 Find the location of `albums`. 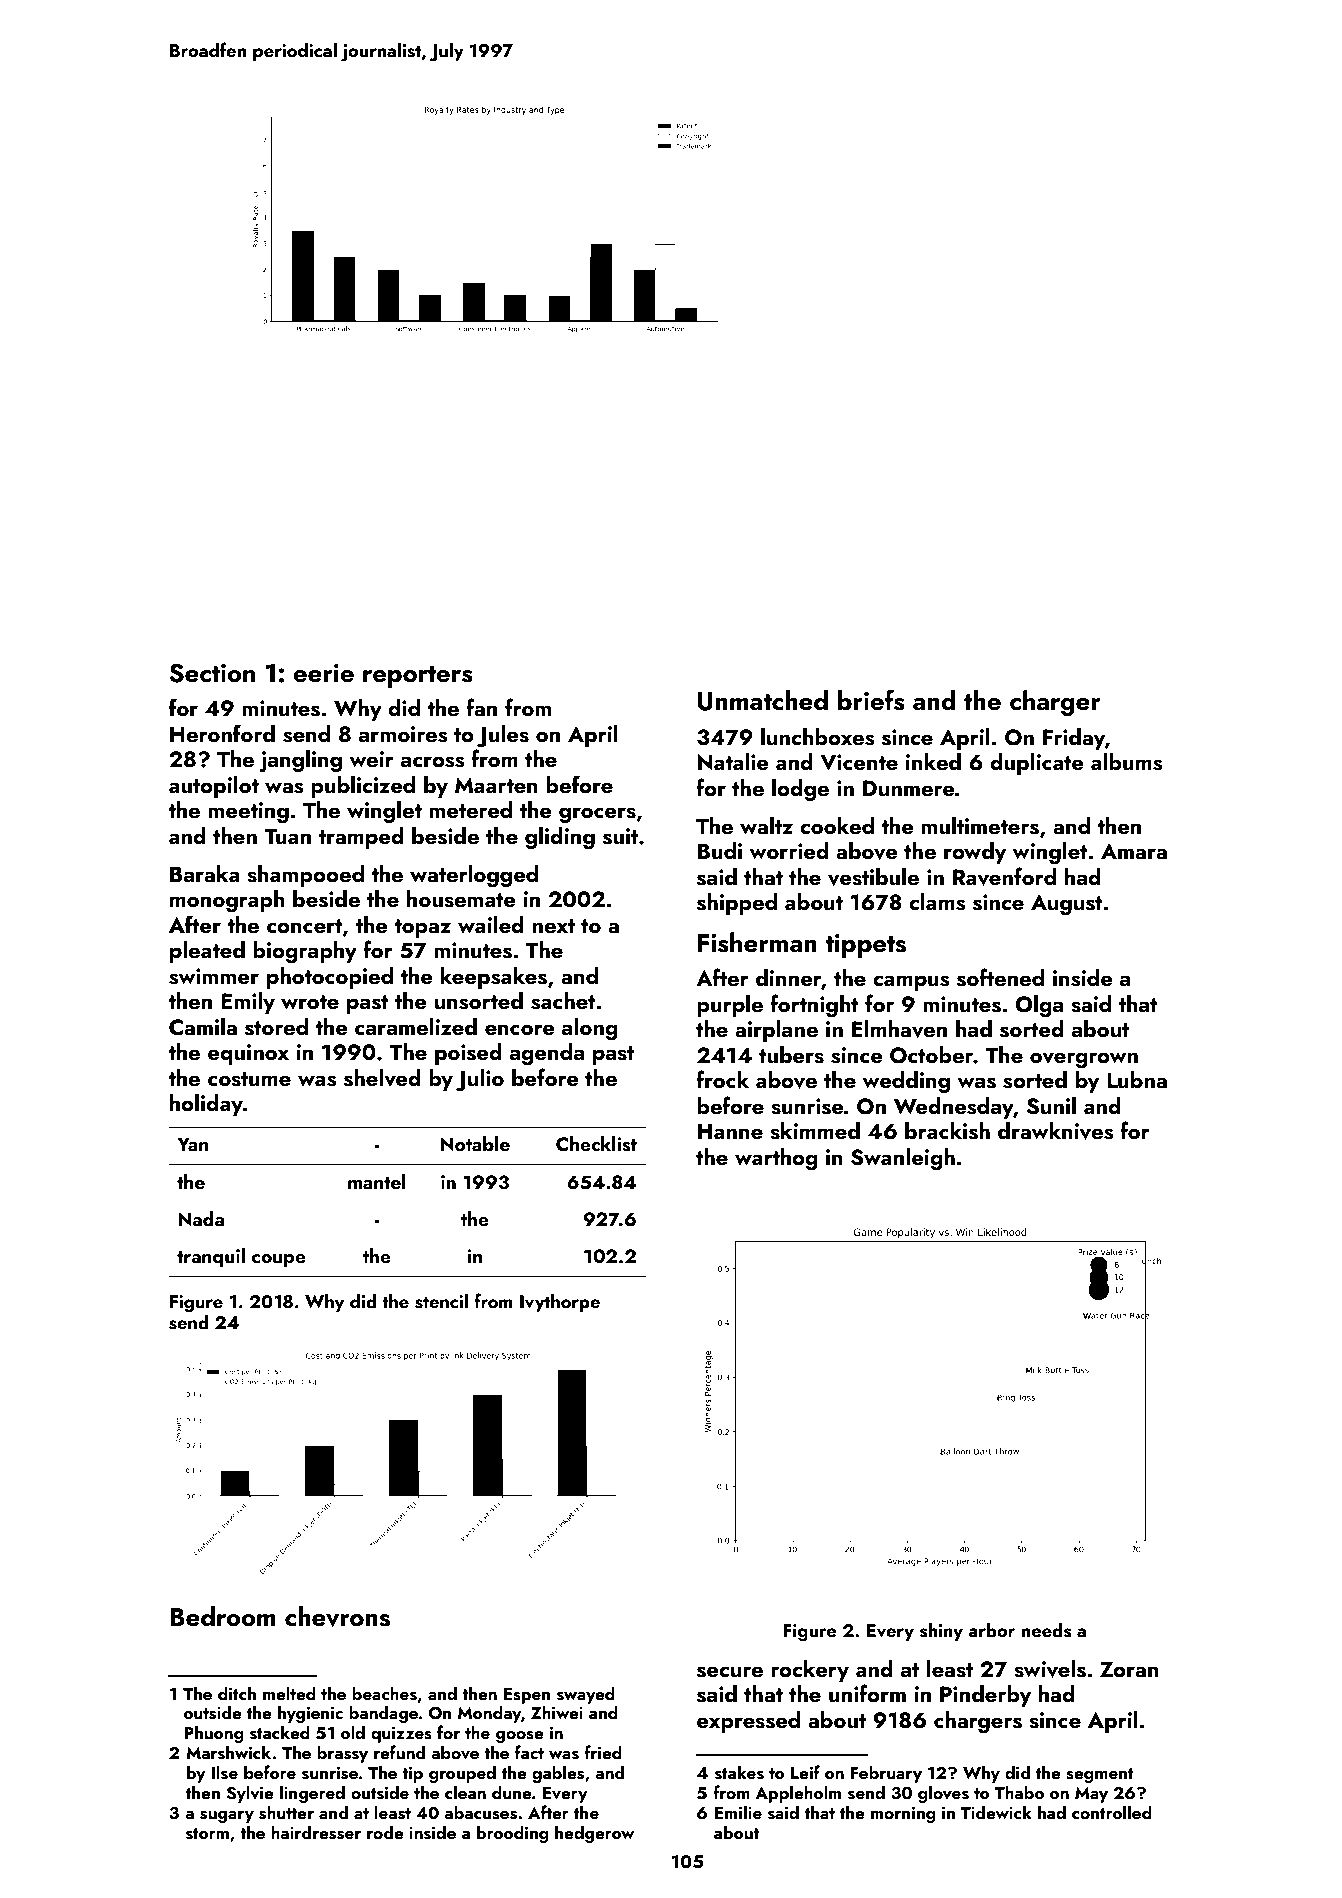

albums is located at coordinates (1126, 762).
